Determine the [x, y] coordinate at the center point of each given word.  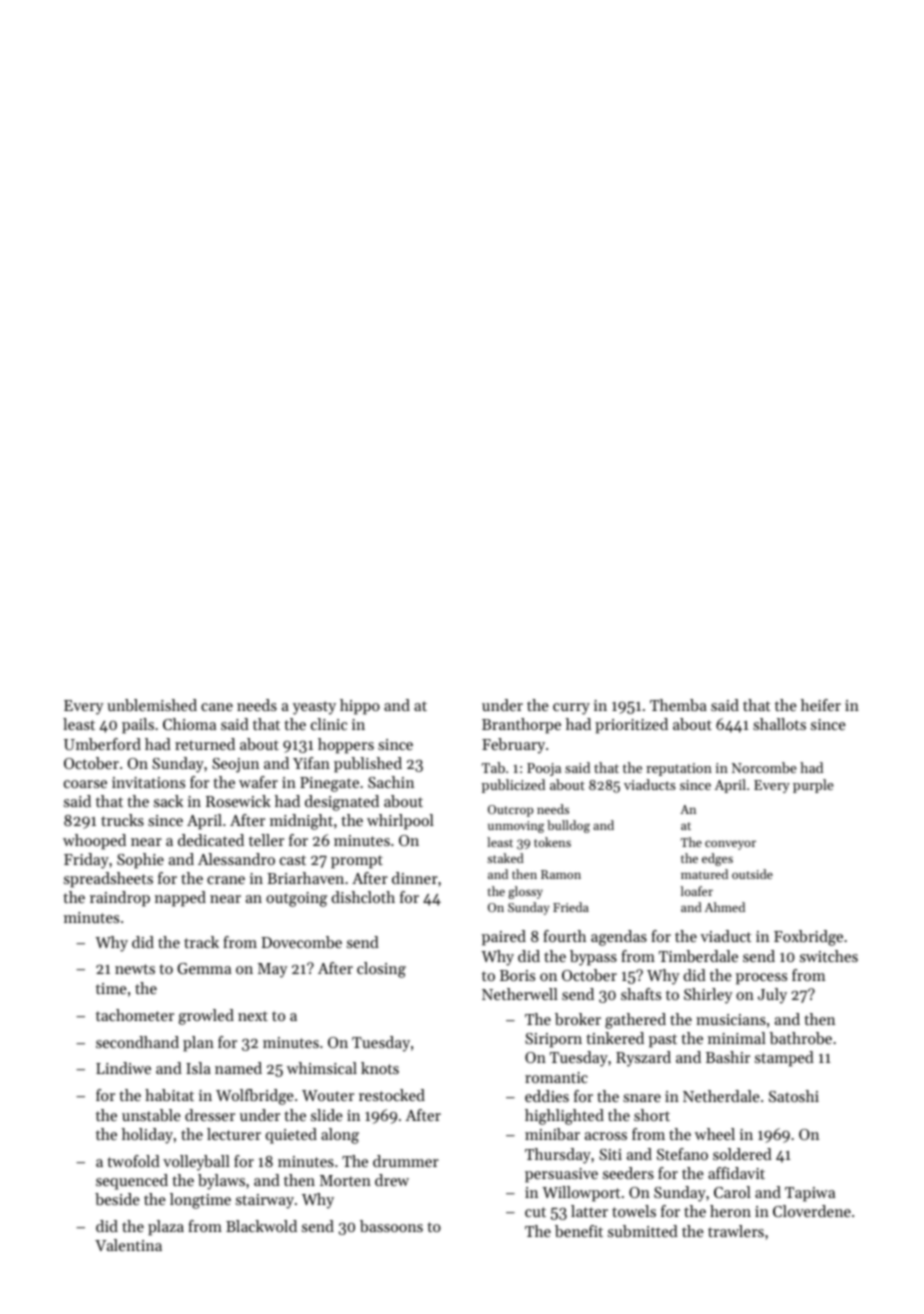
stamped [784, 1059]
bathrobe [800, 1038]
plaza [166, 1228]
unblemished [152, 705]
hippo [360, 707]
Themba [678, 705]
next [253, 1016]
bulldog [568, 826]
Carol [732, 1192]
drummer [406, 1161]
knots [380, 1068]
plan [198, 1044]
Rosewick [238, 801]
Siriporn [553, 1040]
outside [752, 874]
